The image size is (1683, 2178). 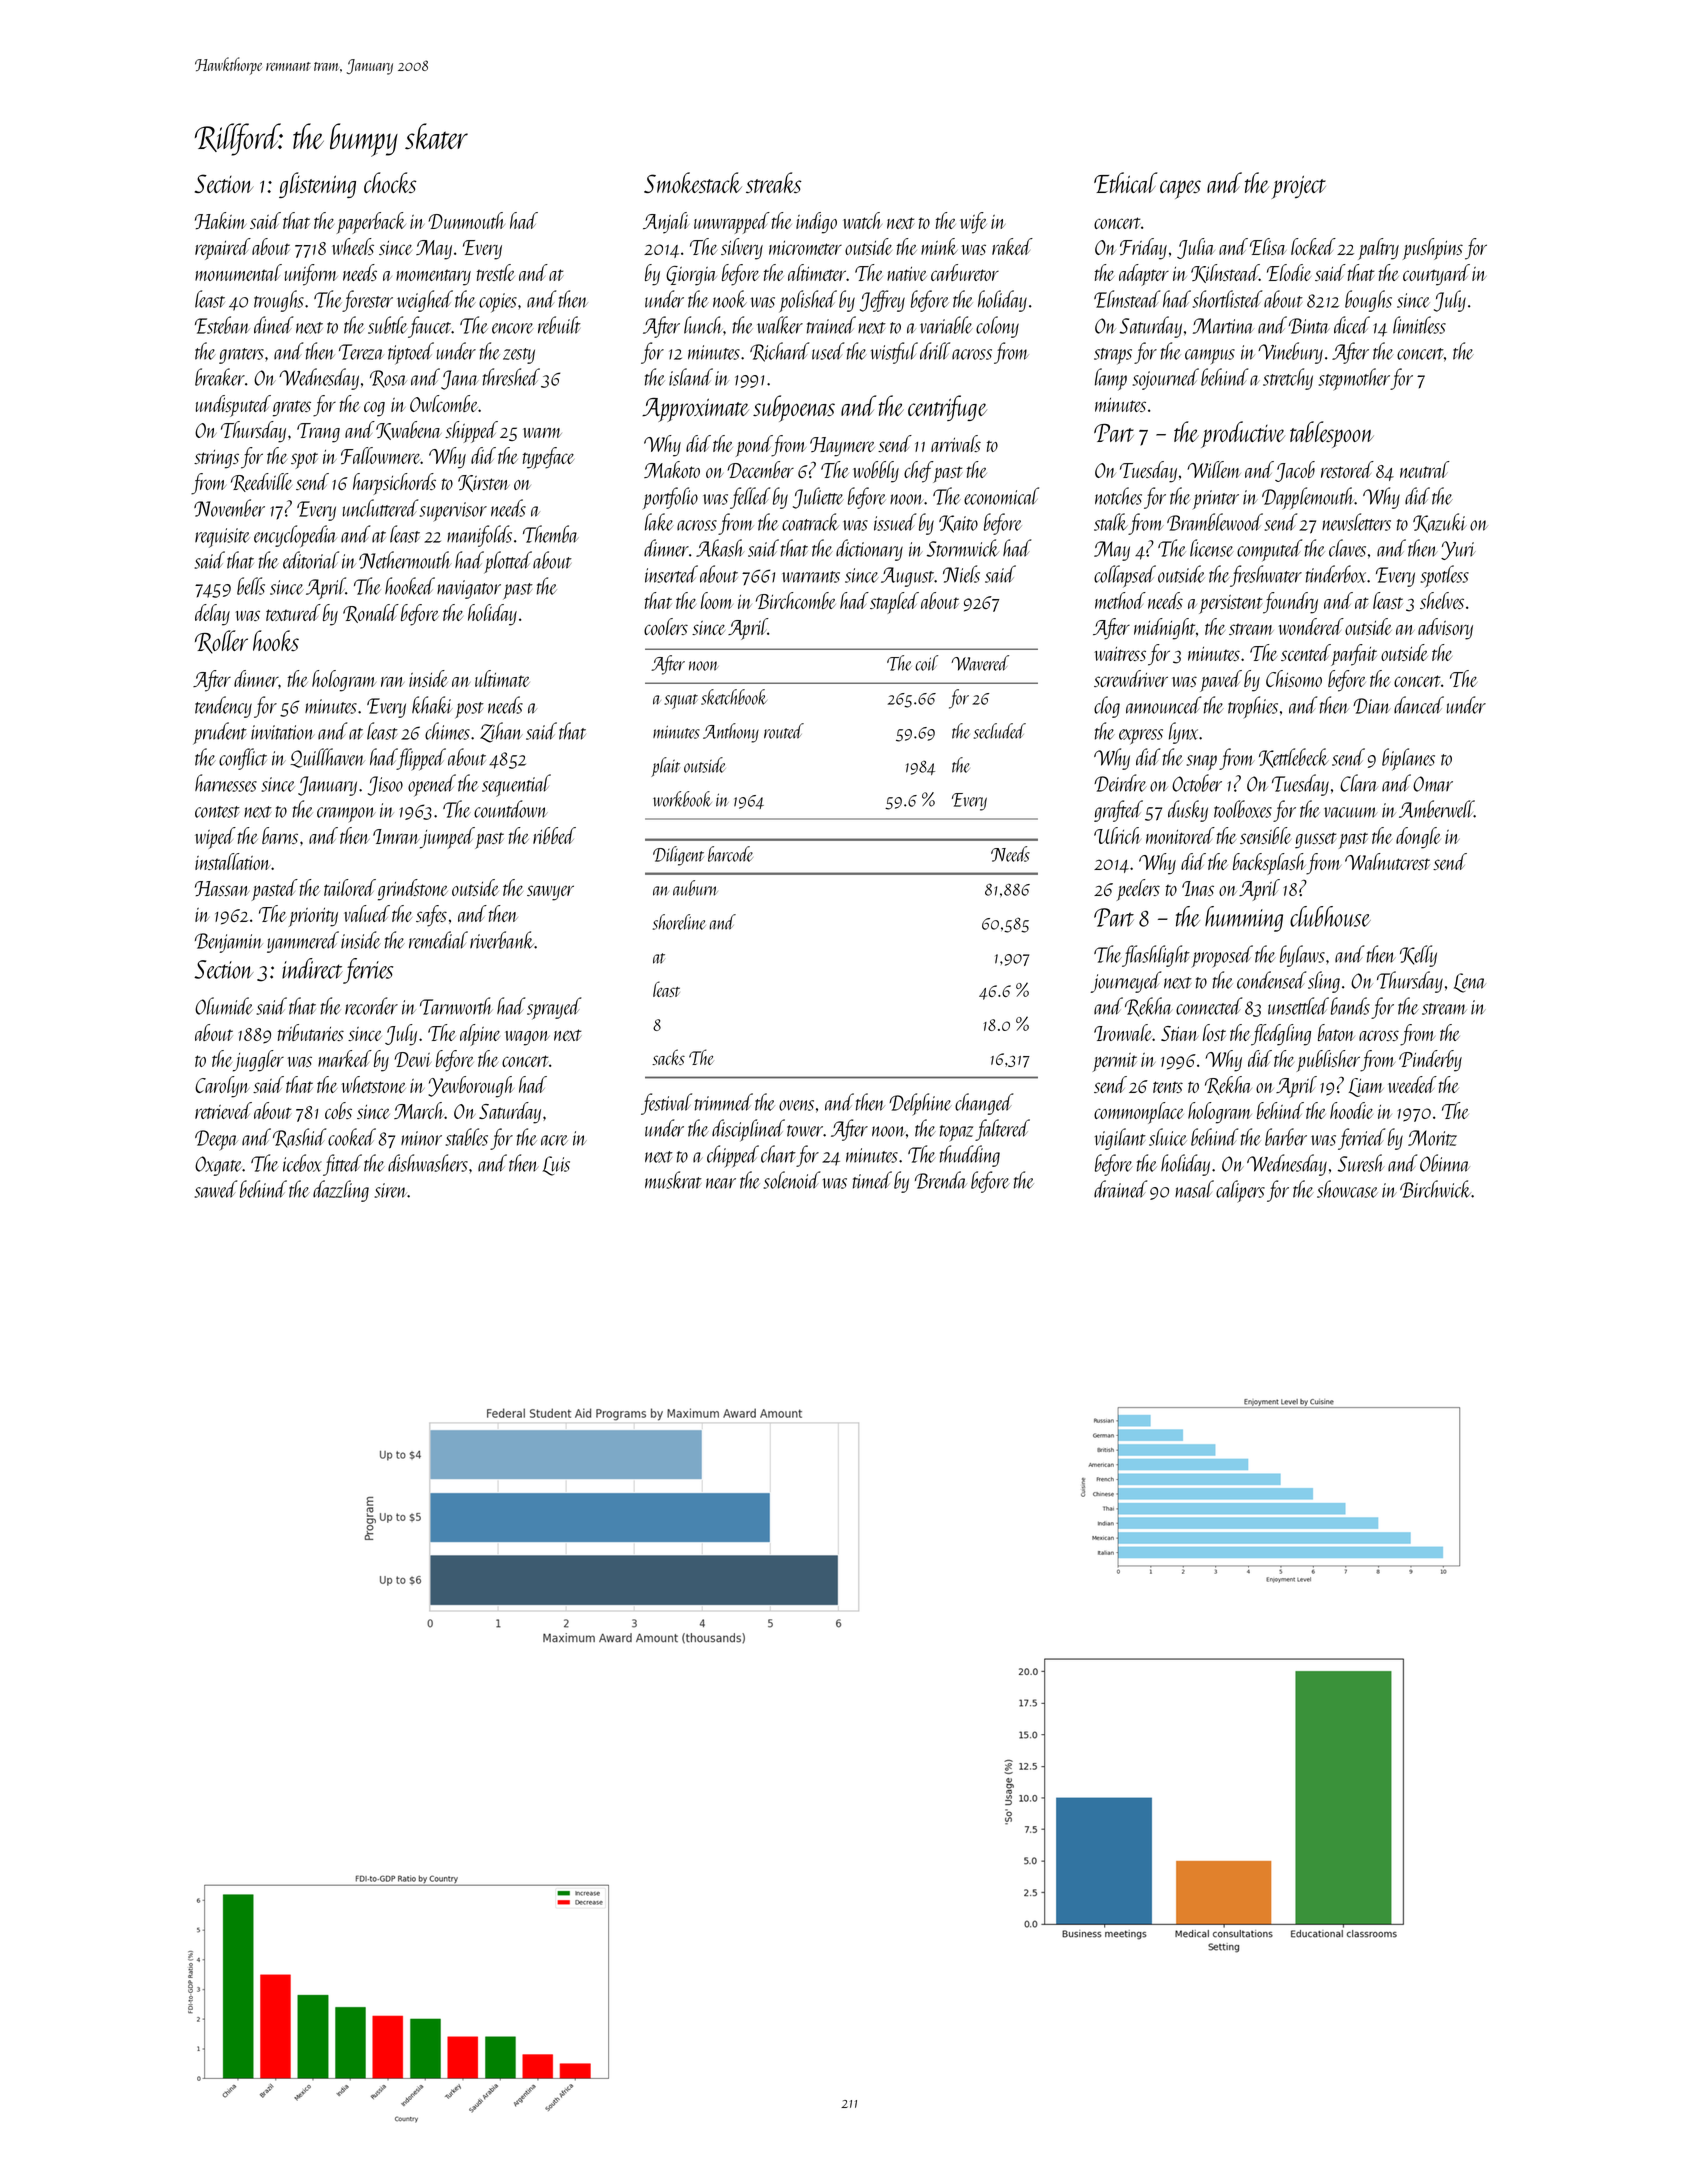 I want to click on dazzling, so click(x=341, y=1191).
